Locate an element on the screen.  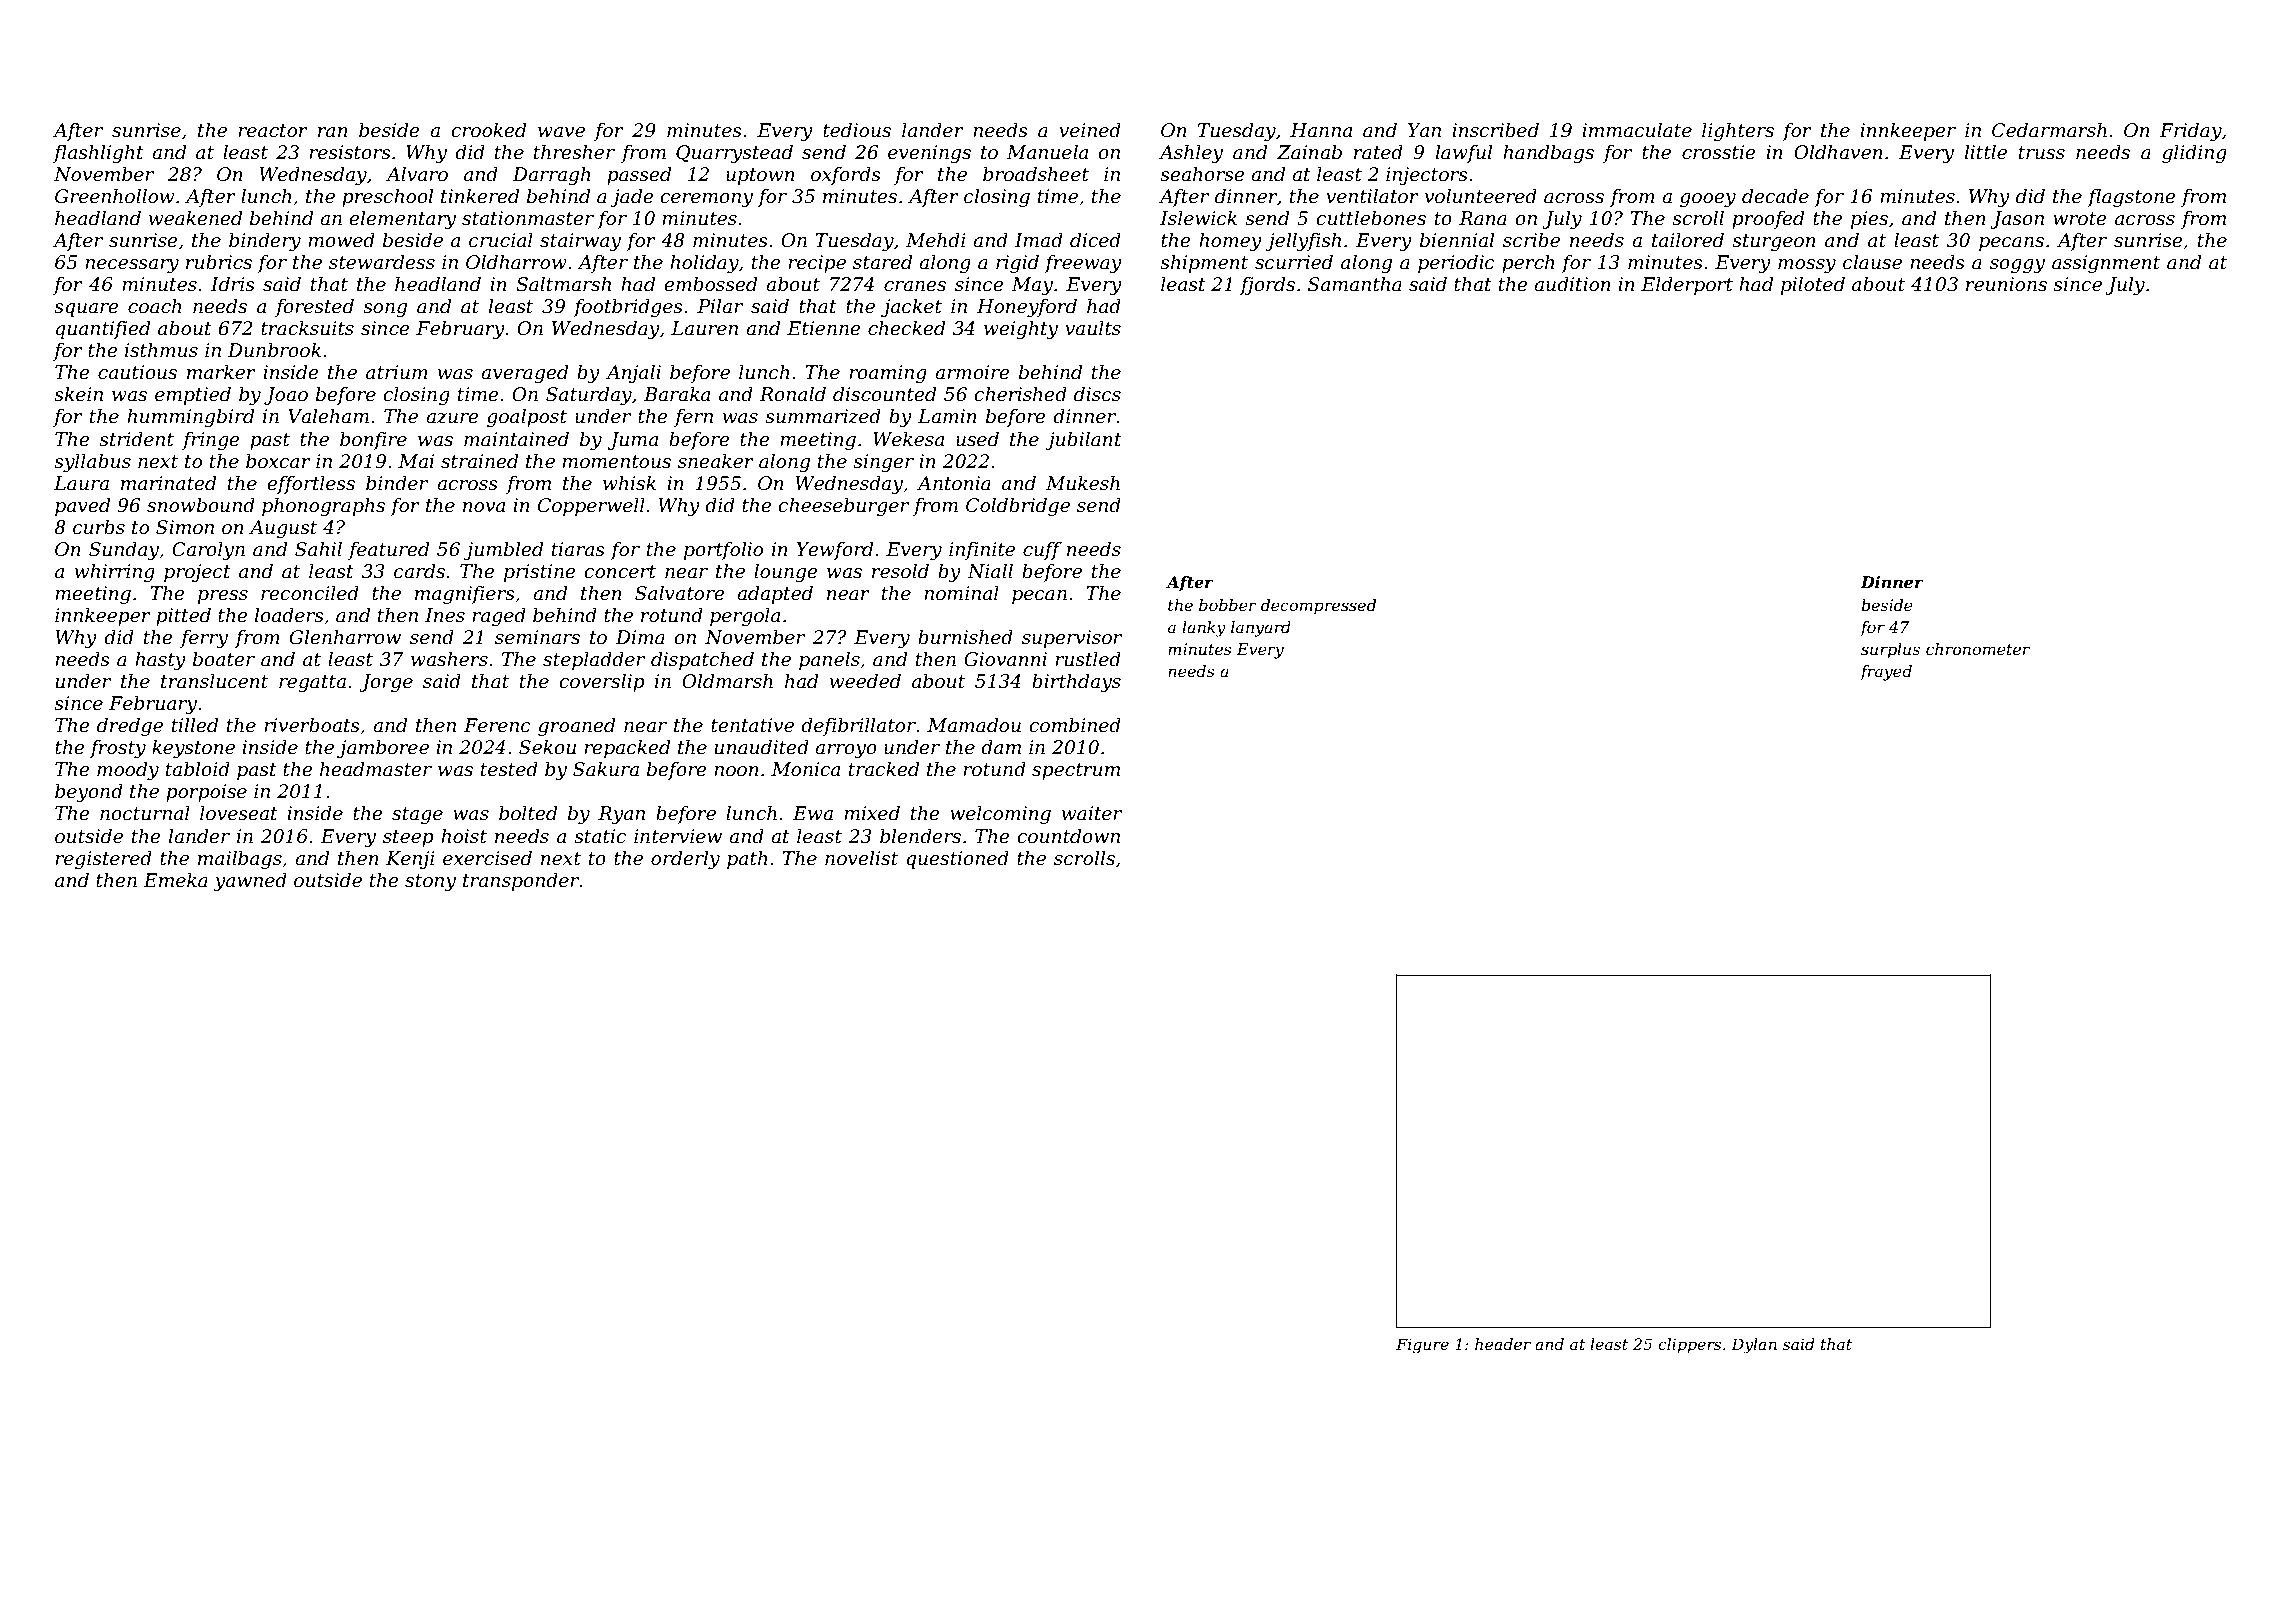
tedious is located at coordinates (857, 130).
